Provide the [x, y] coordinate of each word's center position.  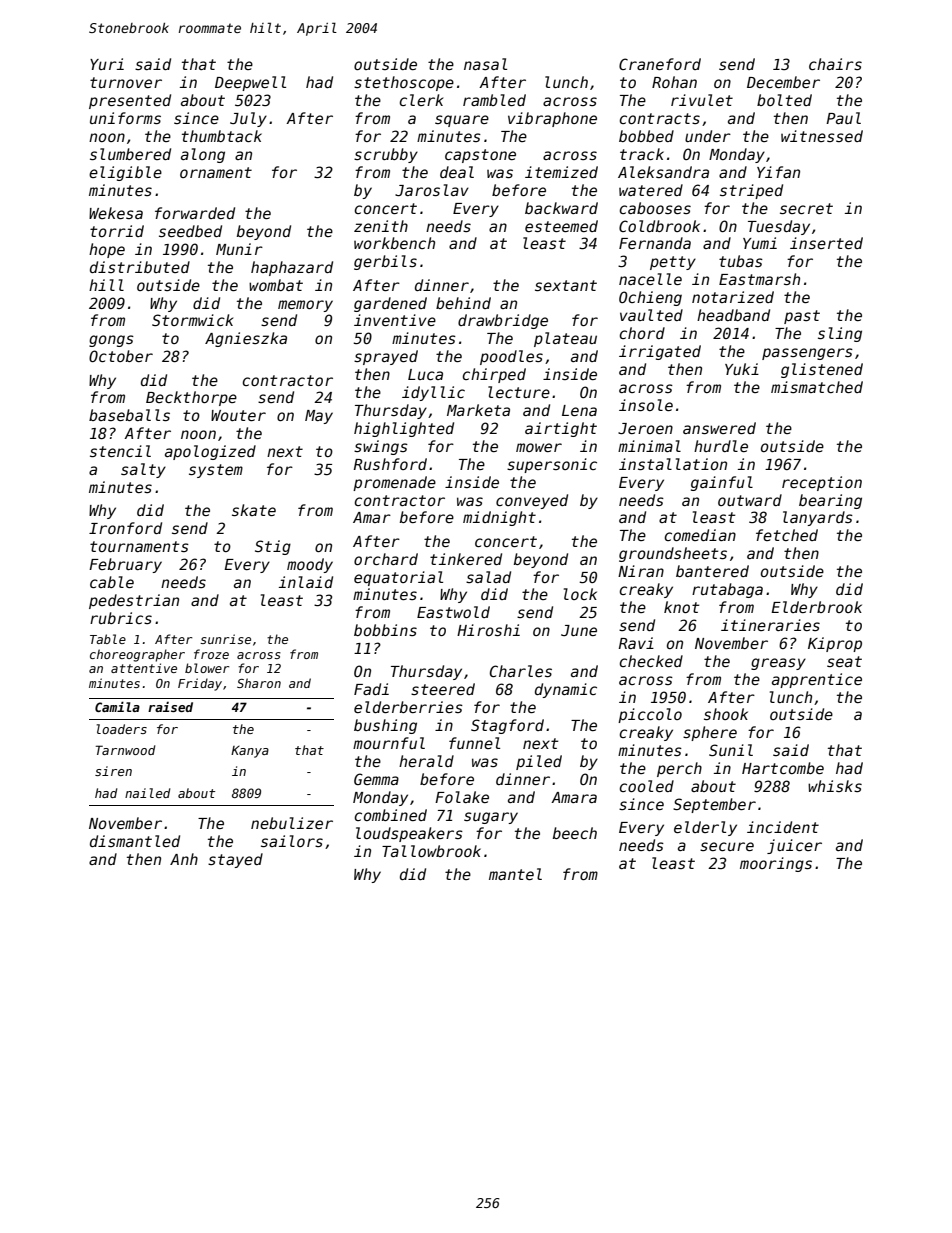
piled [539, 762]
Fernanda [655, 243]
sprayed [386, 357]
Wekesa [116, 213]
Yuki [742, 369]
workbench [394, 243]
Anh [184, 859]
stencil [120, 451]
